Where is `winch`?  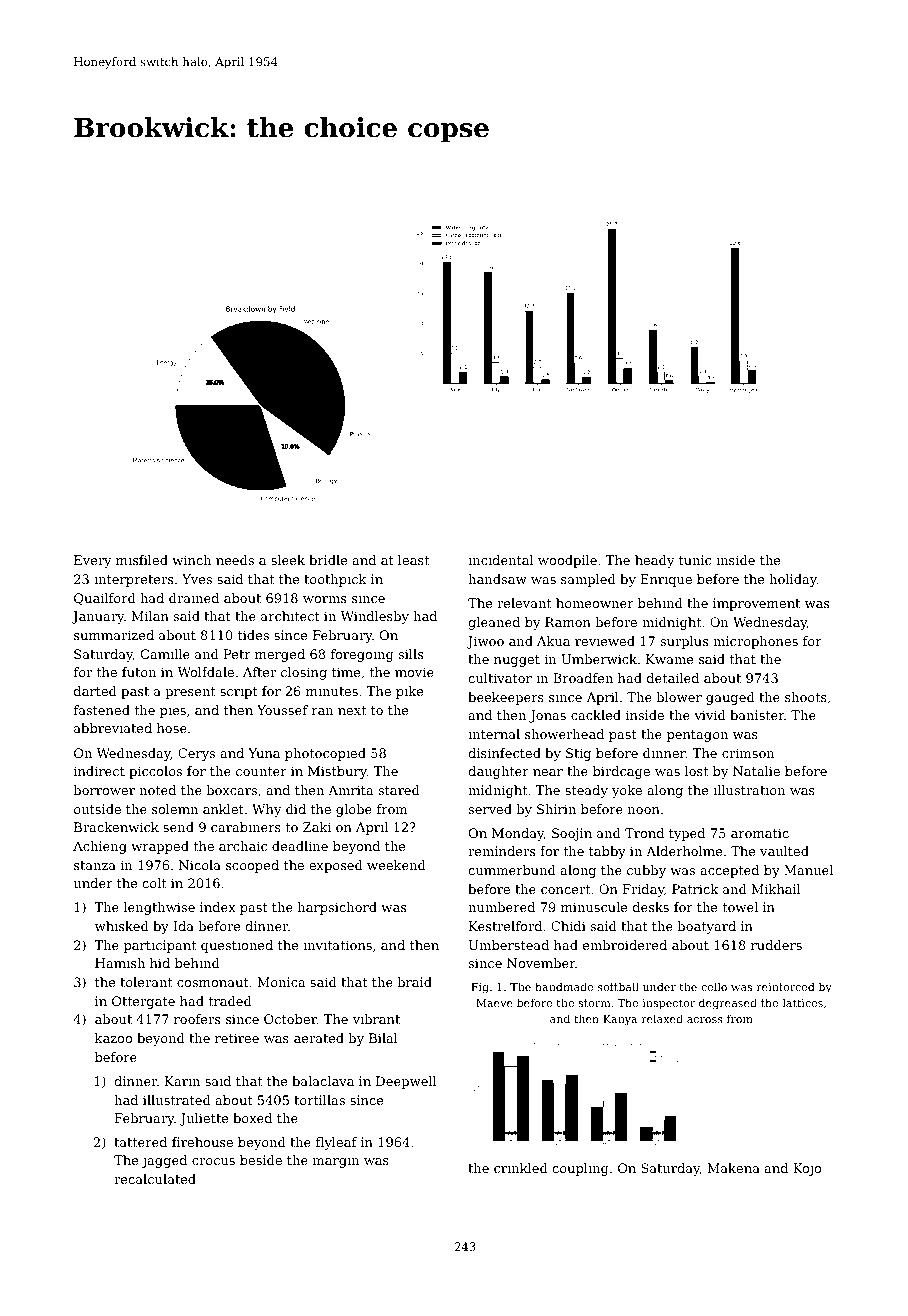
winch is located at coordinates (191, 560).
